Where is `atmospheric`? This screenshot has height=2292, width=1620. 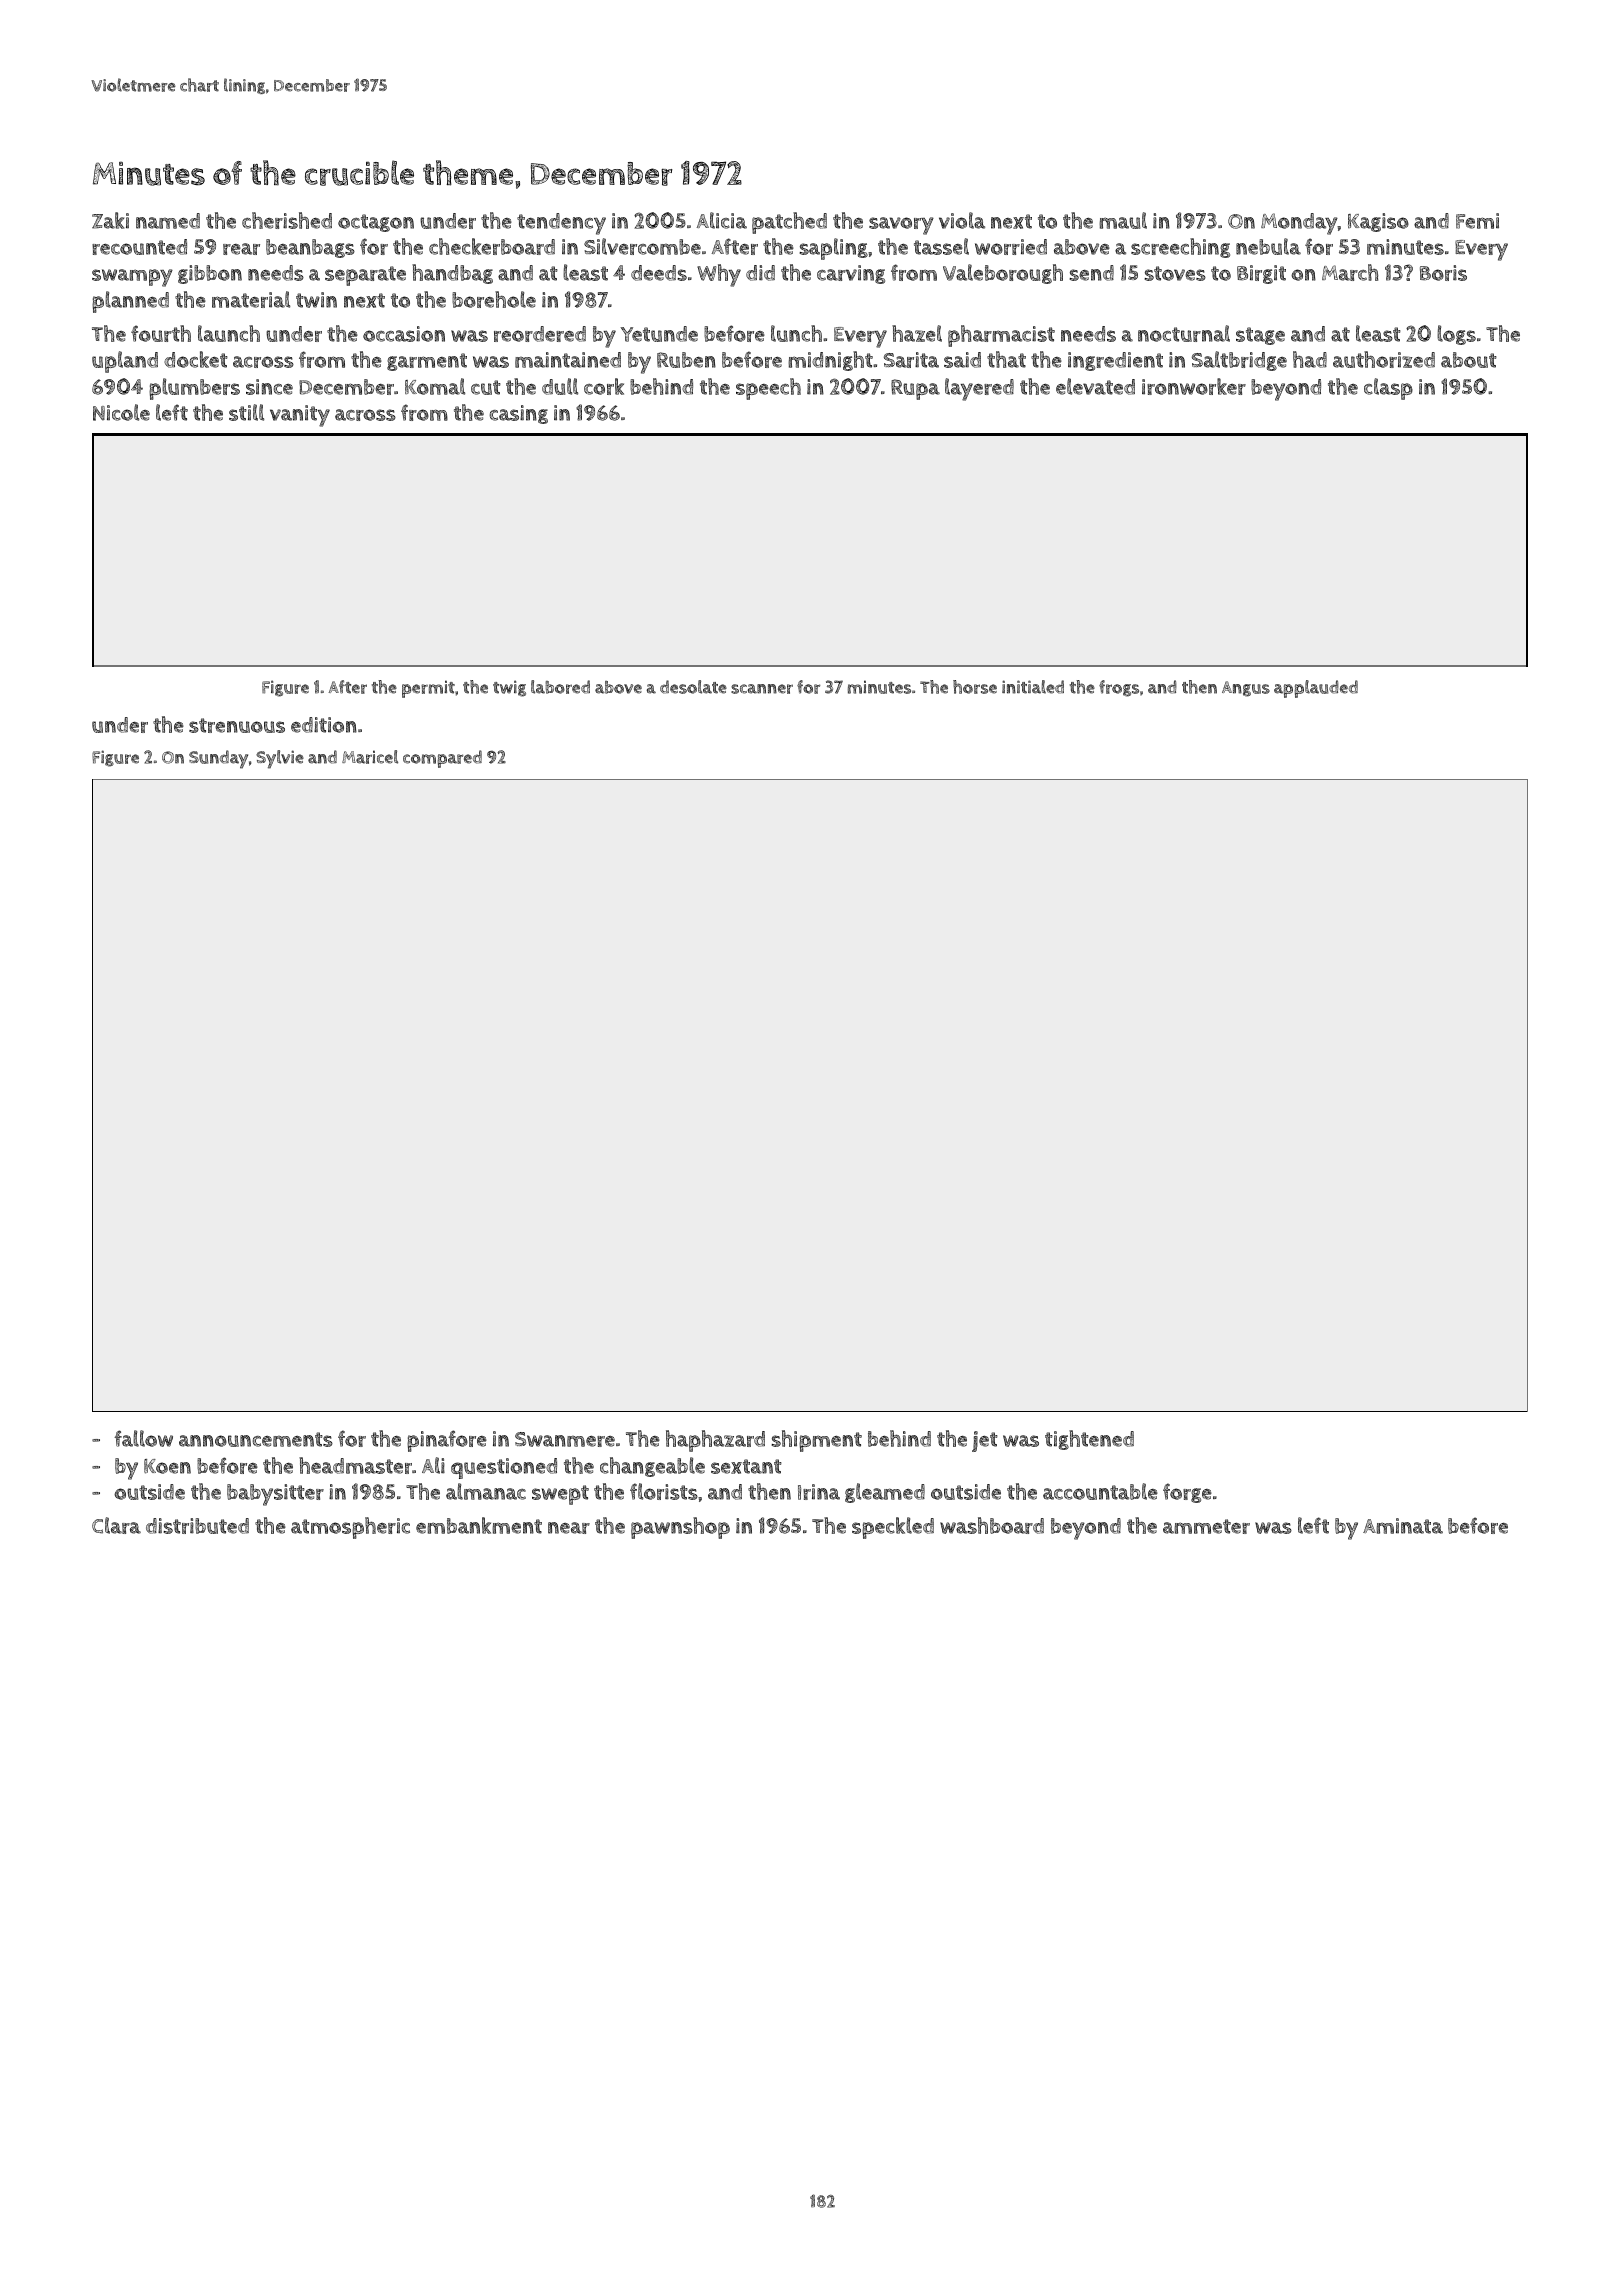 atmospheric is located at coordinates (350, 1528).
